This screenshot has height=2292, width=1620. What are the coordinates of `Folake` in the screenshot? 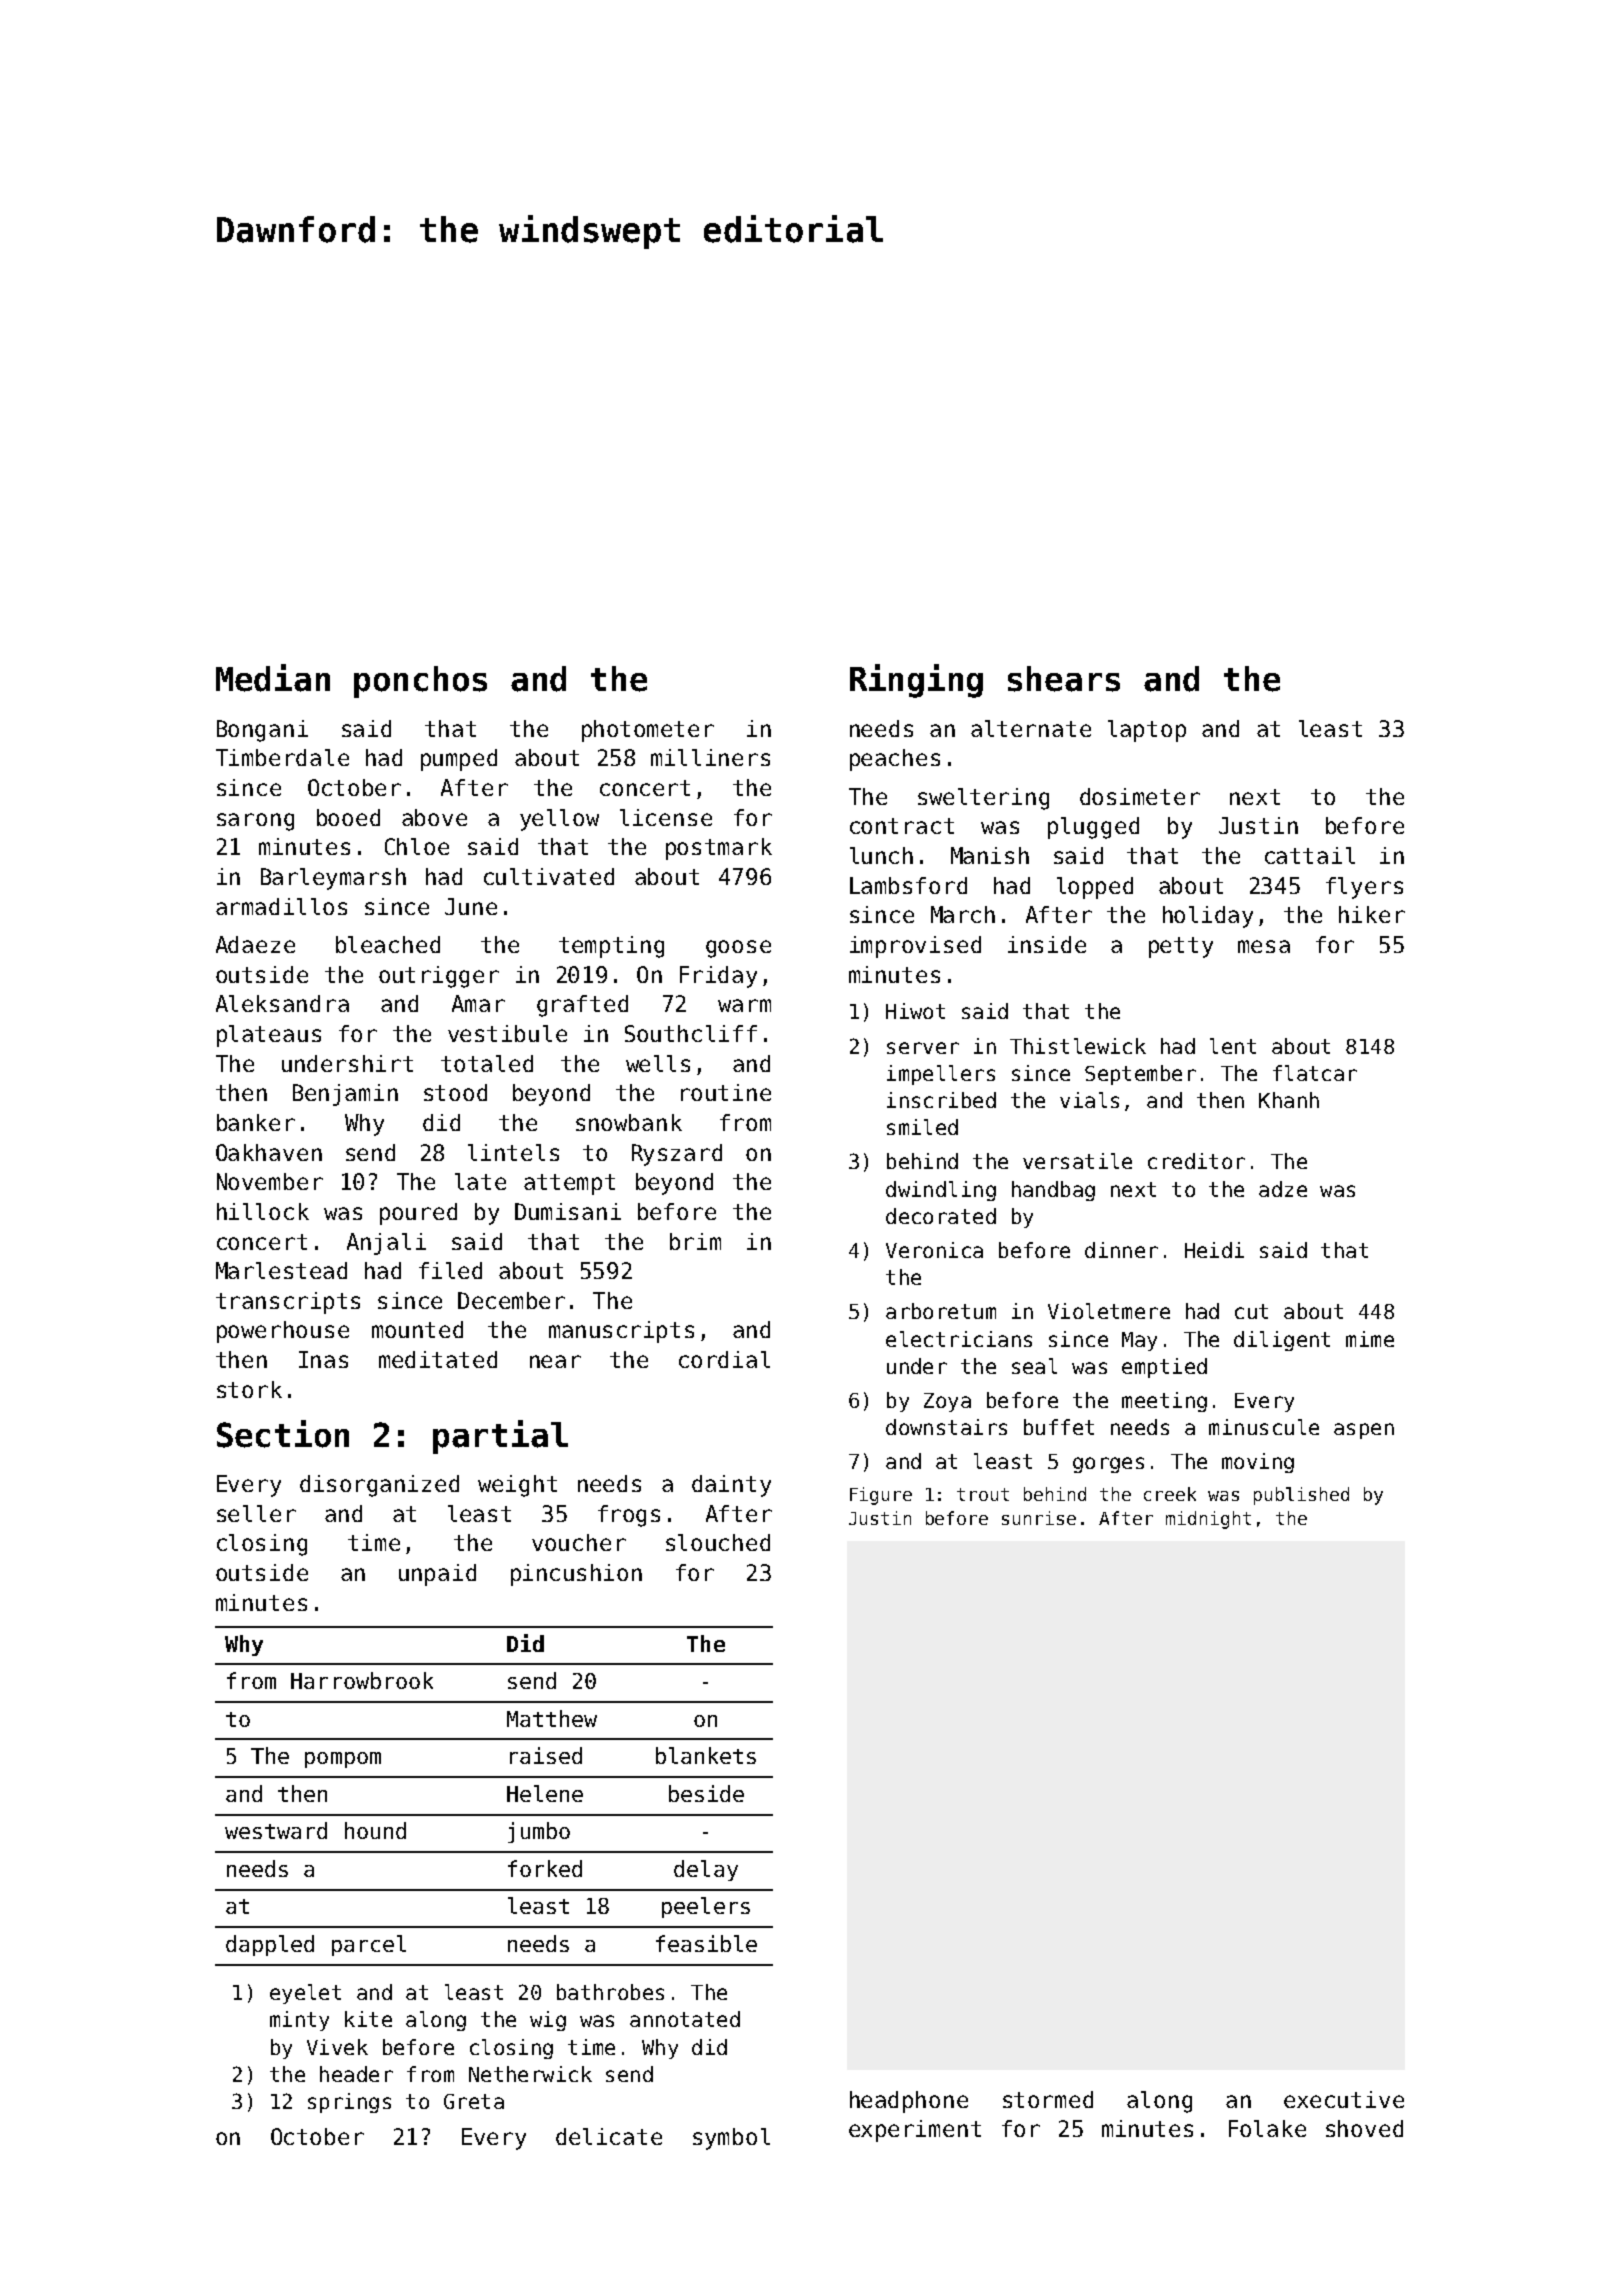 It's located at (1267, 2128).
